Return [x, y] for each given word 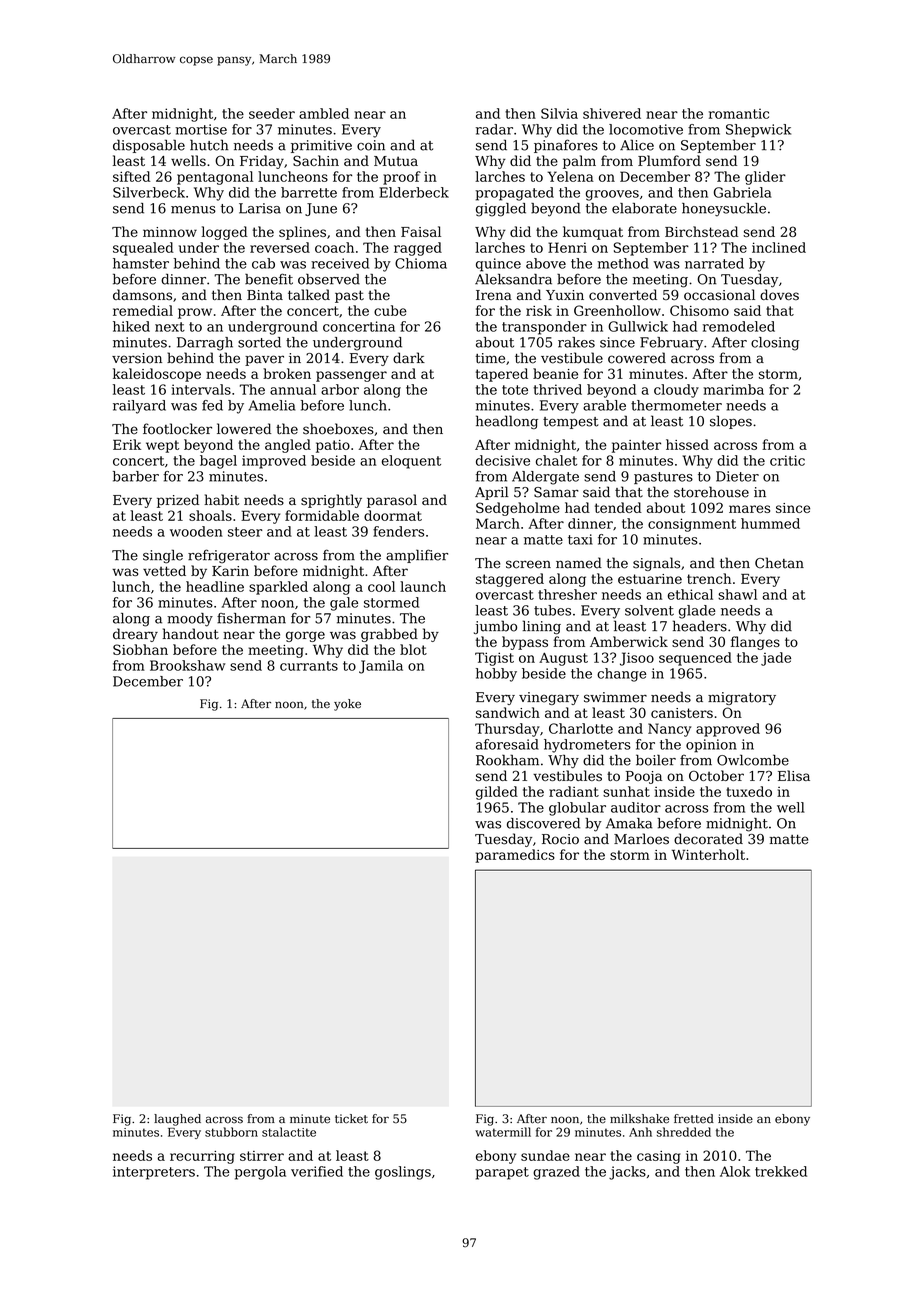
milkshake [639, 1119]
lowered [244, 429]
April [492, 493]
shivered [612, 113]
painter [636, 446]
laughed [177, 1120]
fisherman [251, 618]
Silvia [559, 113]
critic [787, 460]
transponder [544, 328]
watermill [503, 1132]
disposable [149, 146]
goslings [403, 1173]
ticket [351, 1119]
